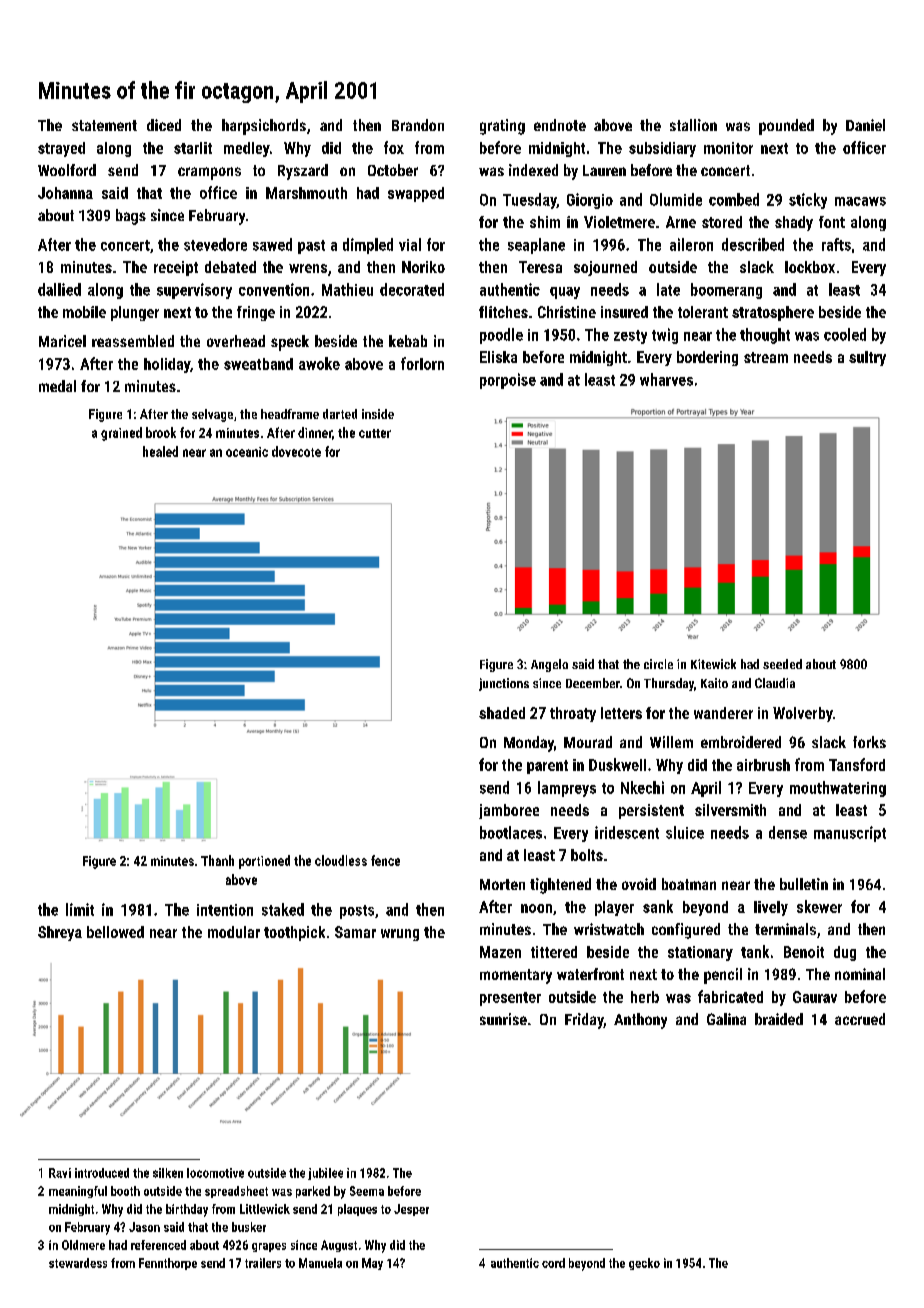 This image has height=1308, width=924. What do you see at coordinates (104, 125) in the image?
I see `statement` at bounding box center [104, 125].
